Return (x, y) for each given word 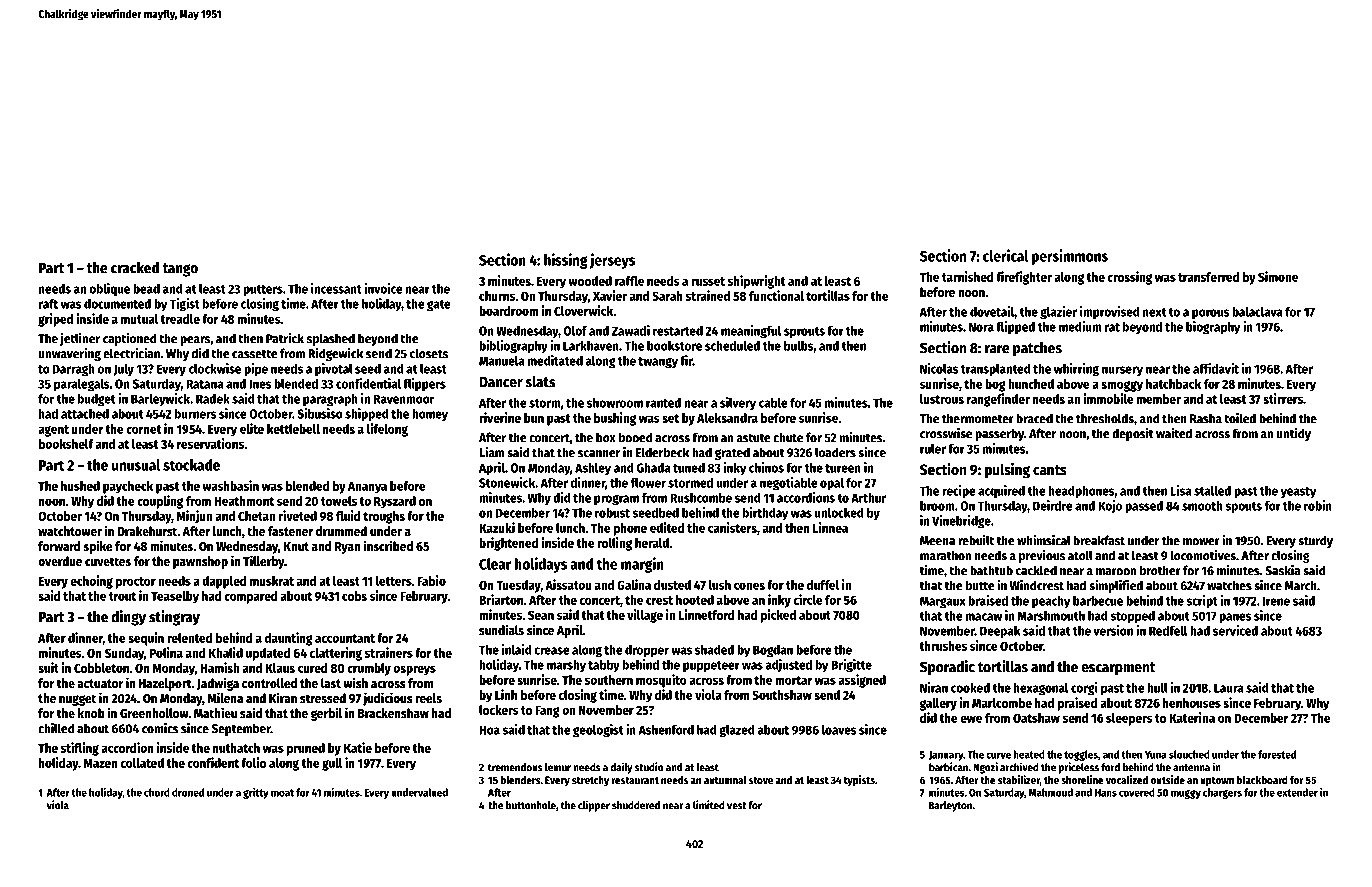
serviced (1235, 630)
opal (832, 484)
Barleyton (950, 806)
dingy (128, 618)
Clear (495, 564)
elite (252, 428)
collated (142, 763)
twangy (658, 363)
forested (1277, 754)
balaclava (1257, 312)
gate (439, 306)
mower (1201, 542)
